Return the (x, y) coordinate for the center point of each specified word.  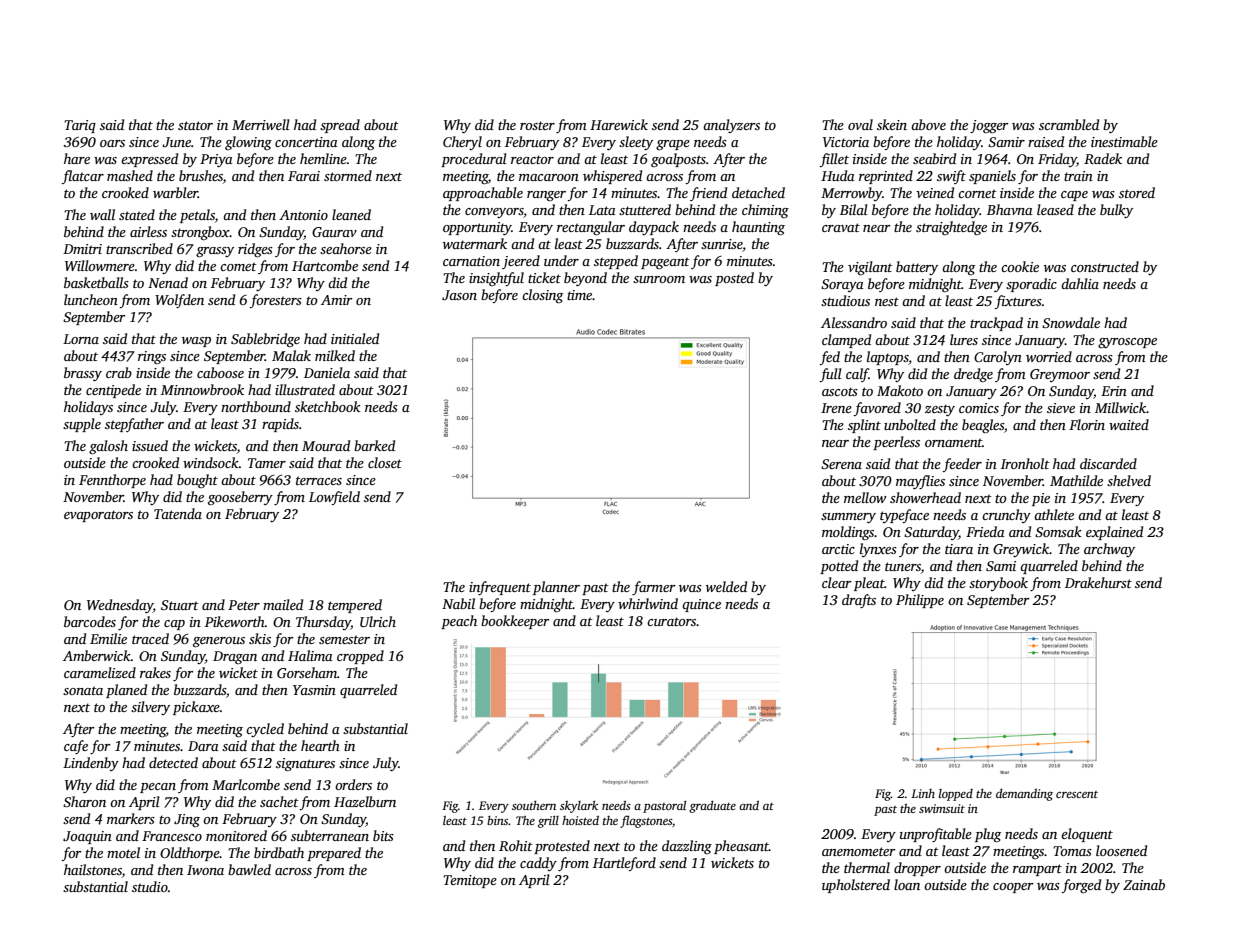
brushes (201, 175)
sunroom (659, 279)
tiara (959, 549)
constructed (1105, 266)
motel (123, 852)
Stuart (180, 605)
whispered (612, 177)
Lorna (81, 339)
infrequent (500, 588)
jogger (989, 126)
